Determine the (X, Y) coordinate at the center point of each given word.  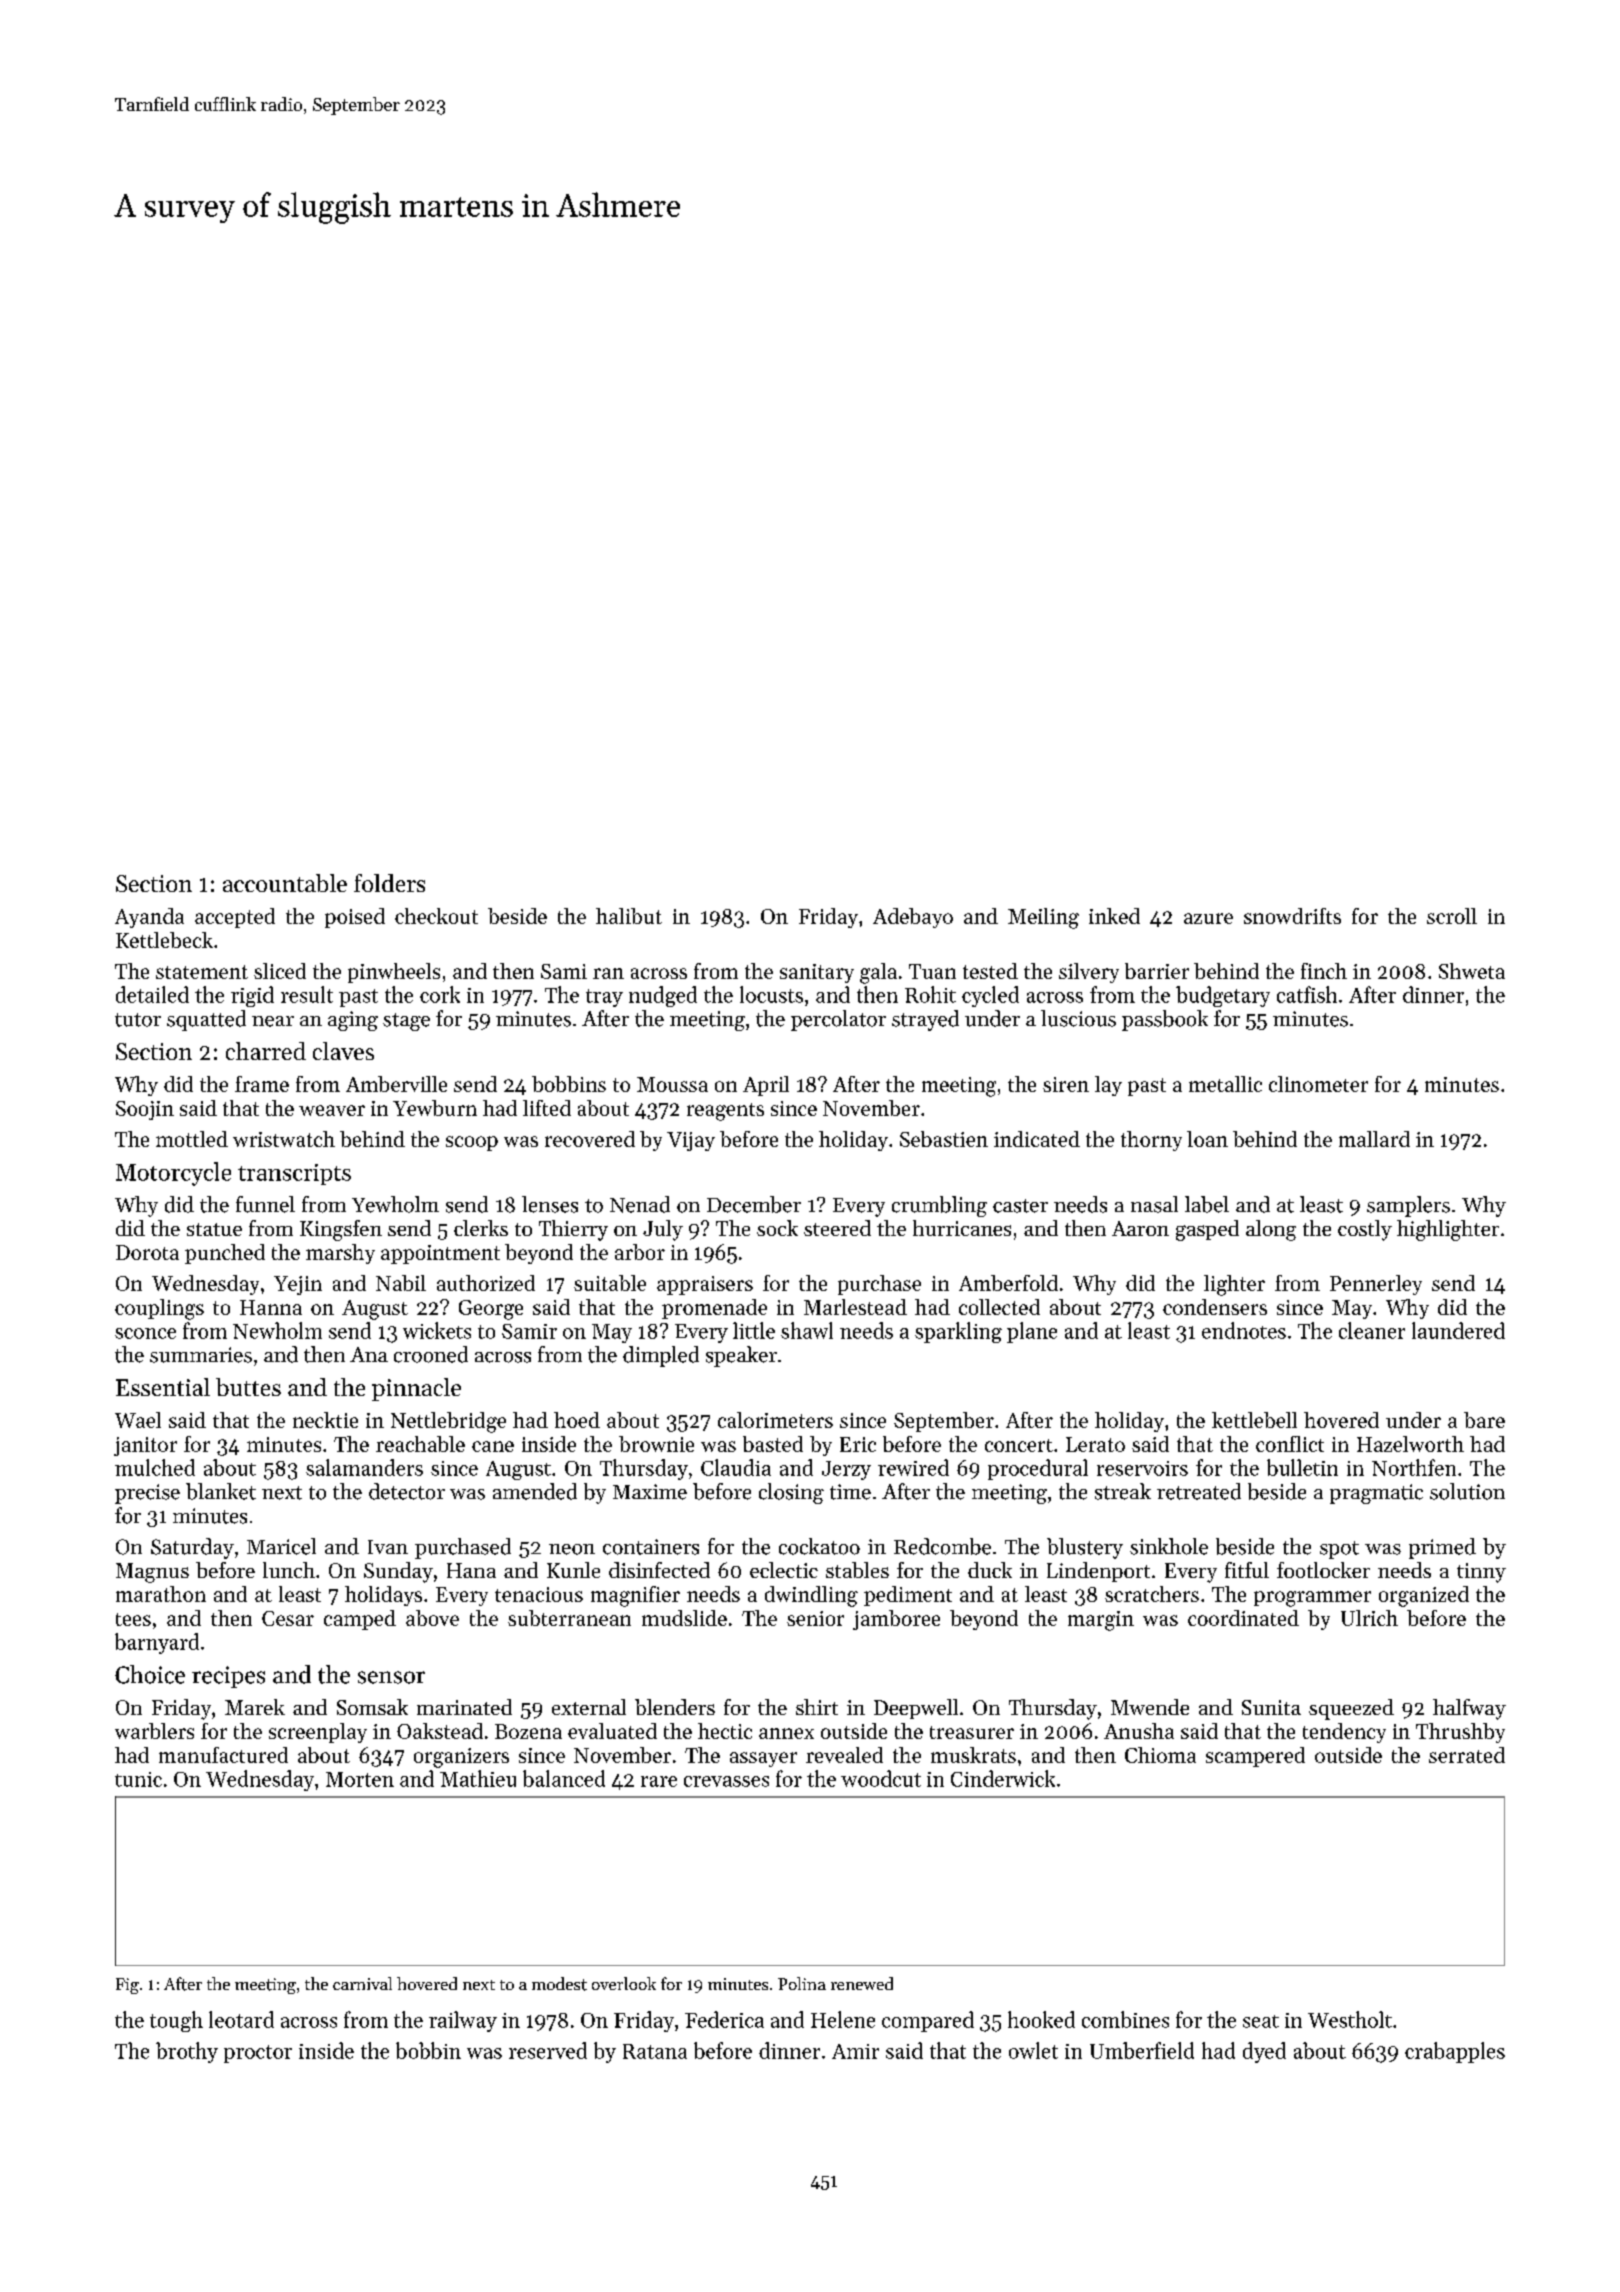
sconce (145, 1333)
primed (1442, 1548)
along (1271, 1230)
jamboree (896, 1620)
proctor (258, 2054)
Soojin (145, 1110)
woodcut (881, 1778)
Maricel (281, 1546)
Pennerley (1376, 1285)
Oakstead (440, 1731)
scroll (1452, 916)
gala (878, 973)
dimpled (661, 1356)
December (754, 1204)
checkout (436, 916)
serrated (1467, 1755)
